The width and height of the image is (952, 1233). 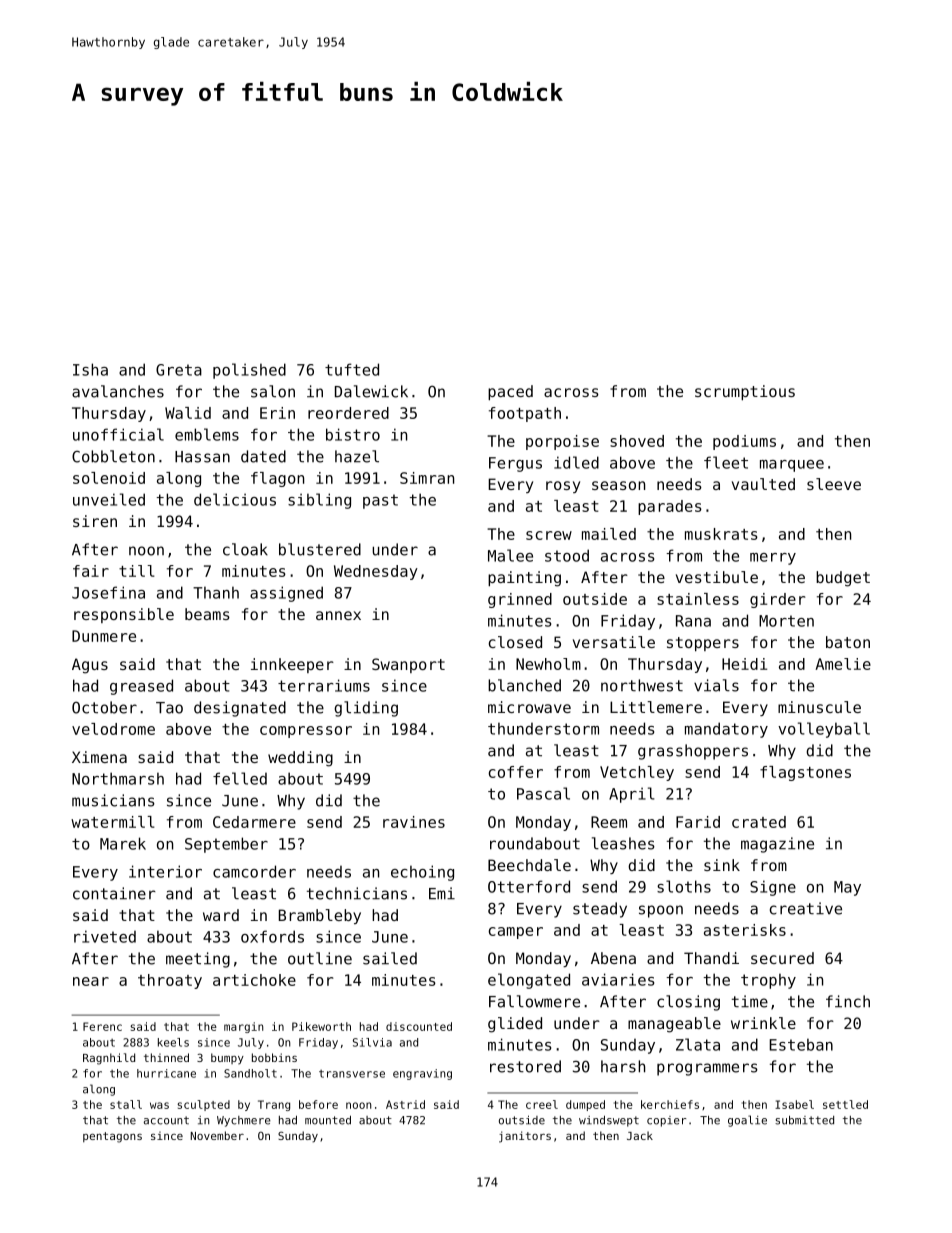 I want to click on Emi, so click(x=442, y=893).
